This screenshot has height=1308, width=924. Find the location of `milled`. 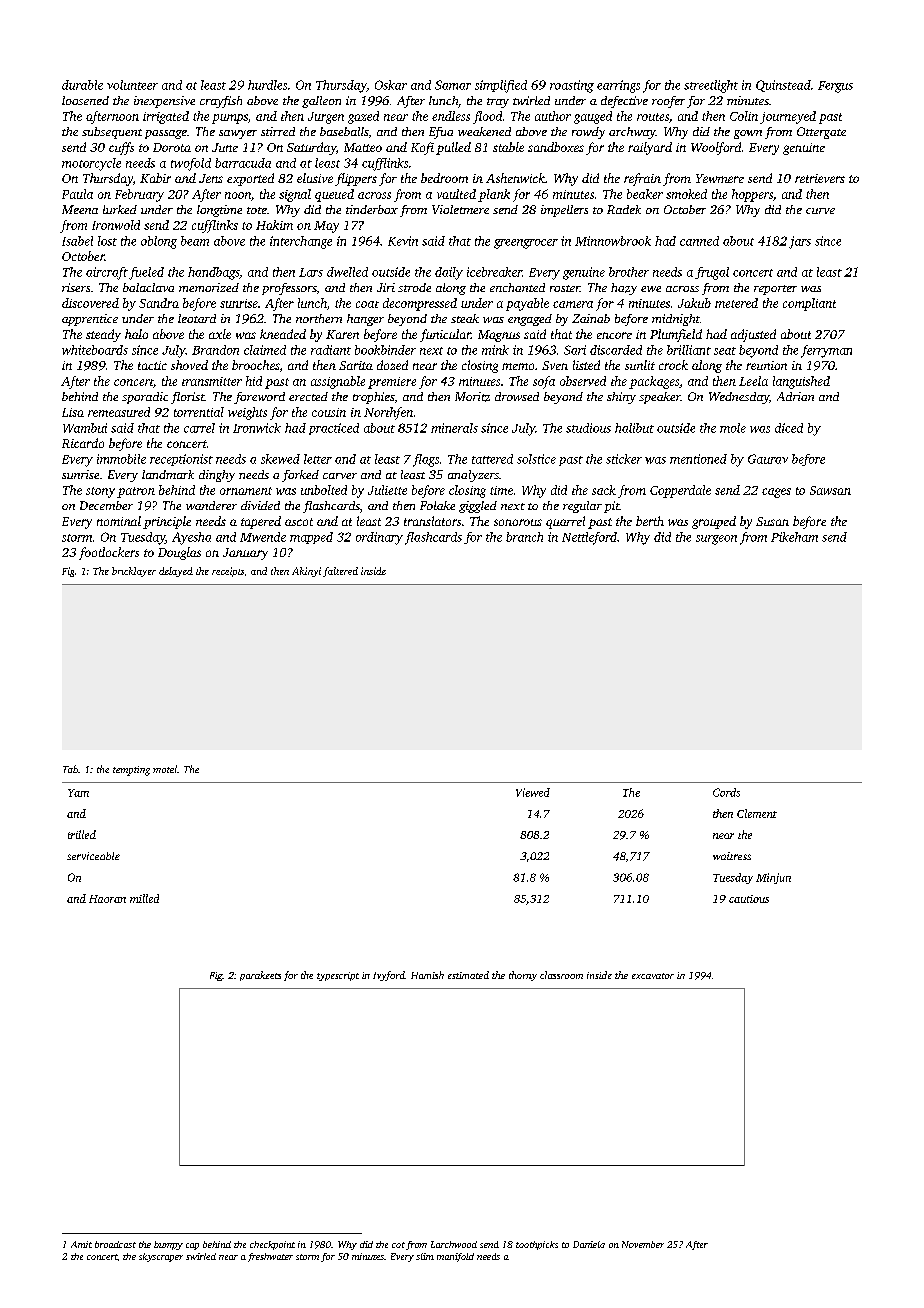

milled is located at coordinates (144, 898).
